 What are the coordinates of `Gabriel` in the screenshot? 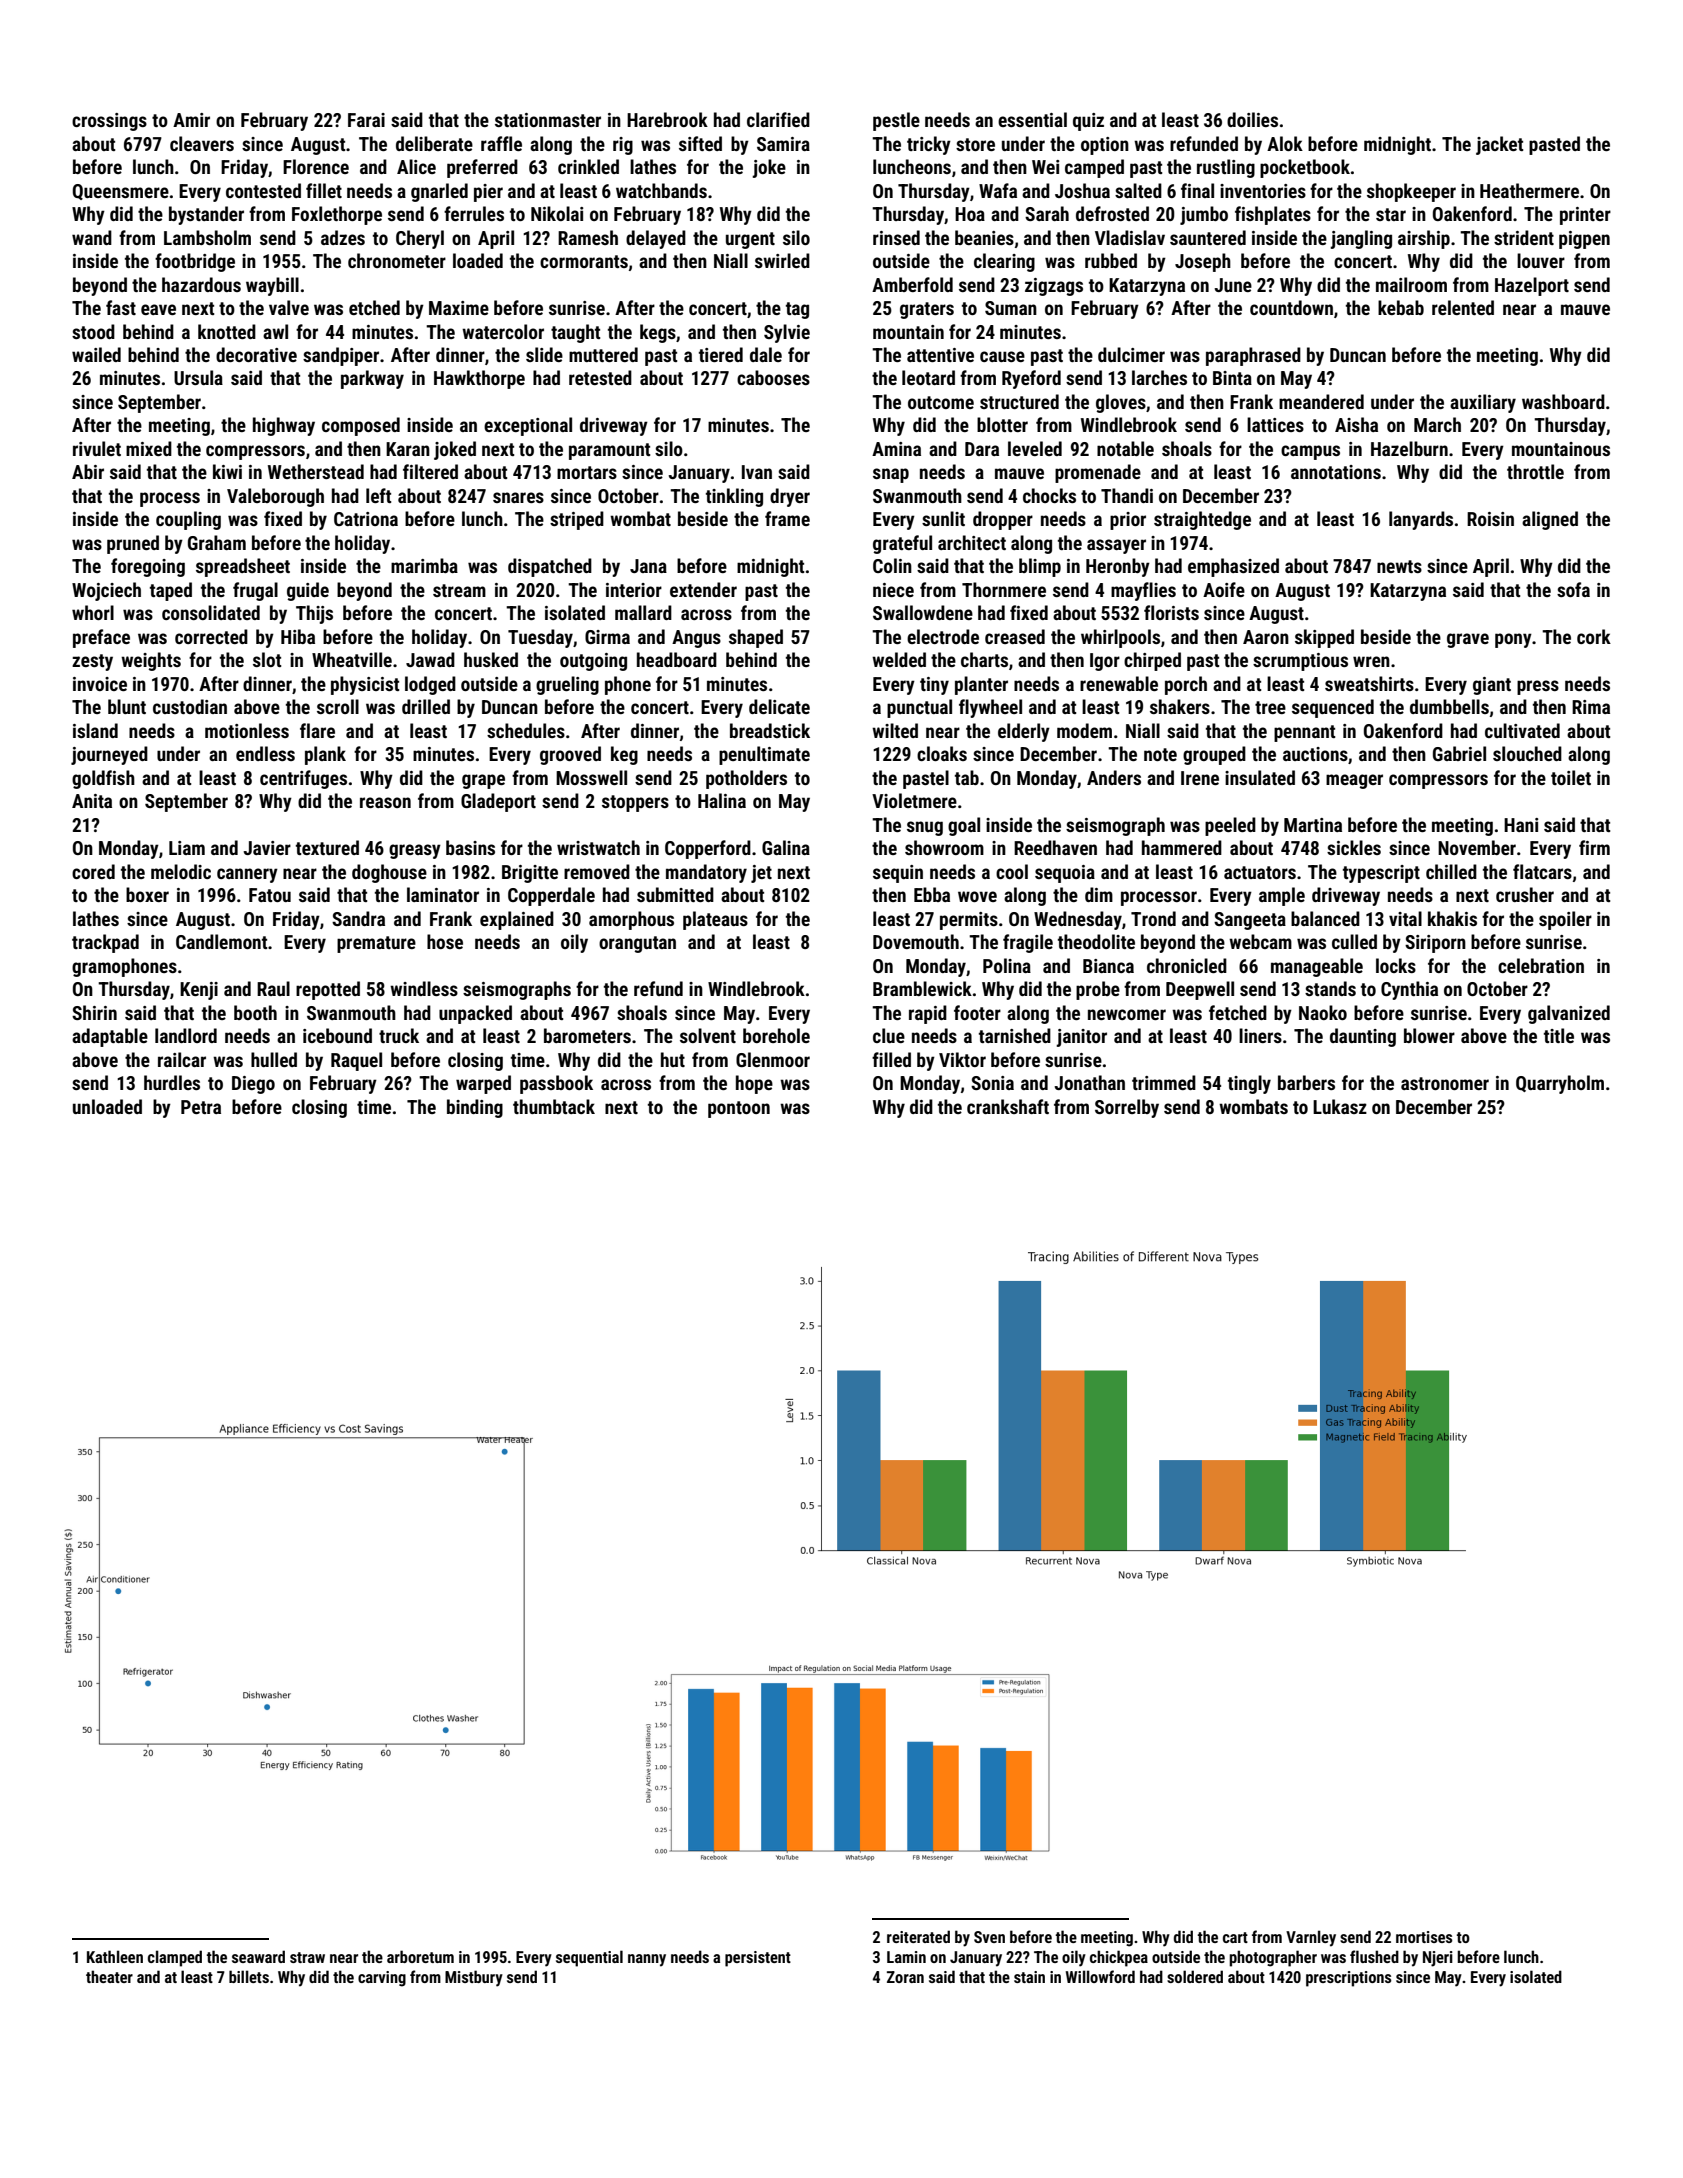 It's located at (1459, 753).
